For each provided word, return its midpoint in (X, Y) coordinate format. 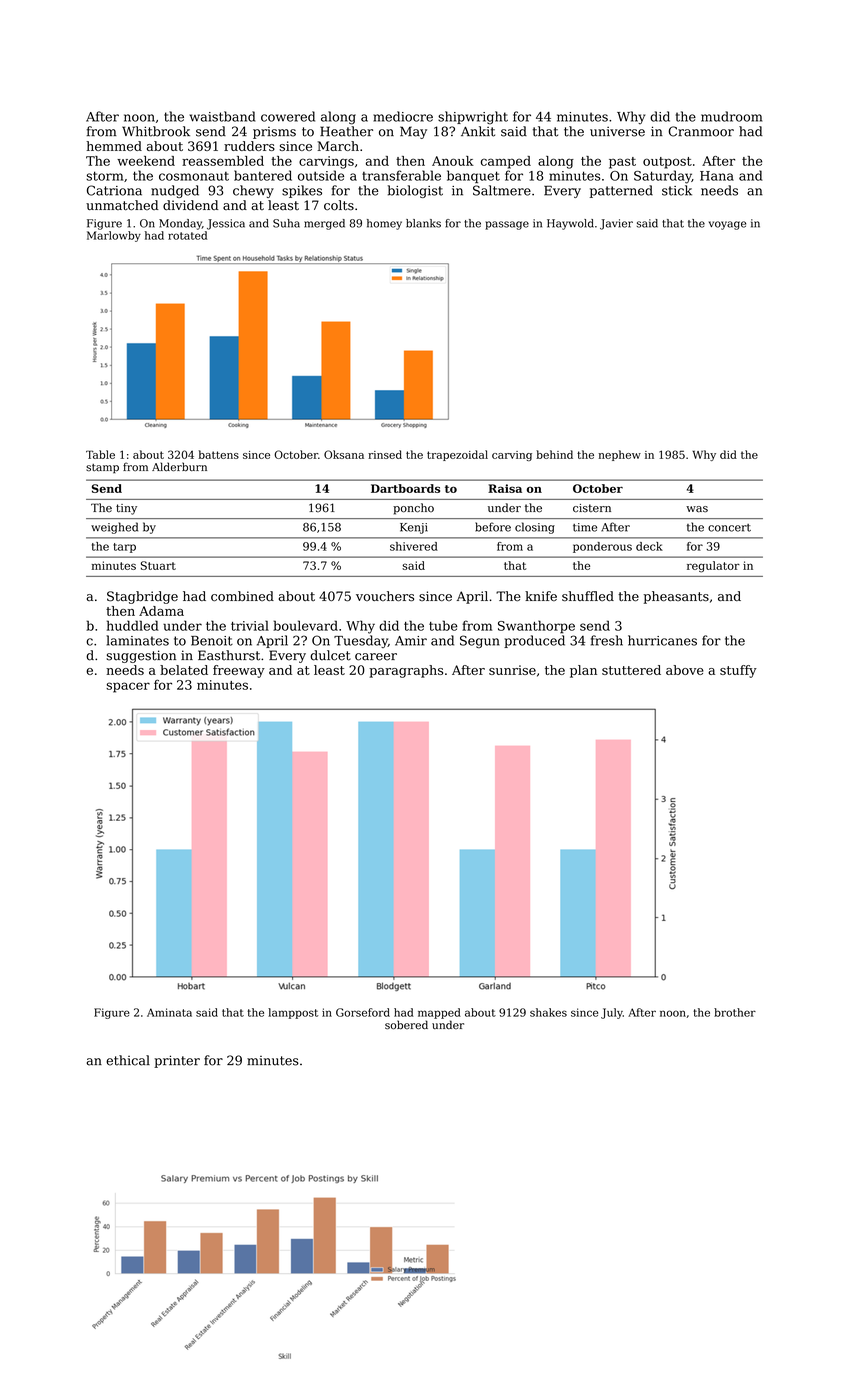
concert (729, 528)
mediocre (403, 116)
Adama (161, 611)
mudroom (731, 116)
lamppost (293, 1013)
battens (218, 454)
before (493, 527)
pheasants (676, 597)
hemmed (114, 146)
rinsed (385, 454)
